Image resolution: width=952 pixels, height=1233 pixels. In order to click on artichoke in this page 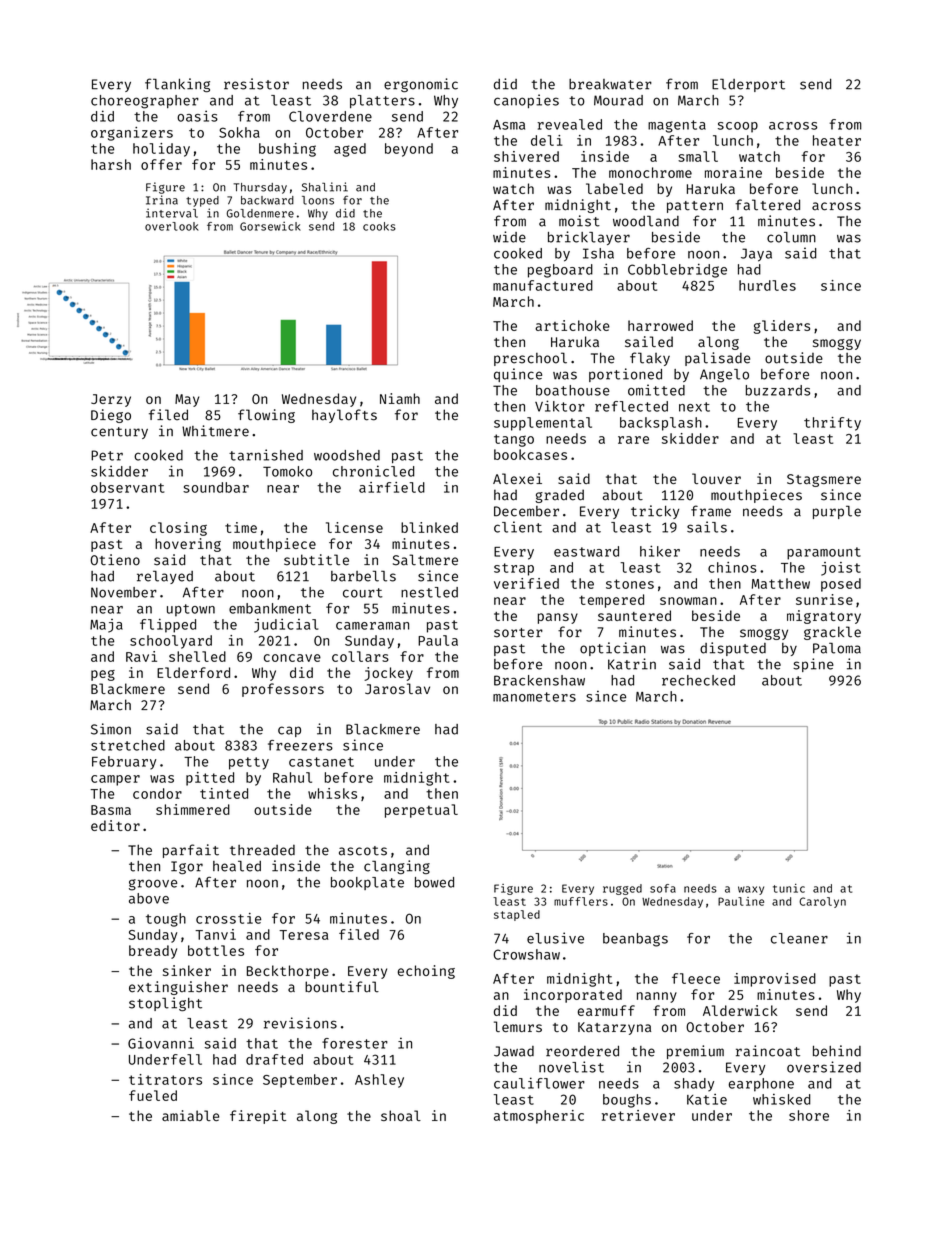, I will do `click(572, 325)`.
